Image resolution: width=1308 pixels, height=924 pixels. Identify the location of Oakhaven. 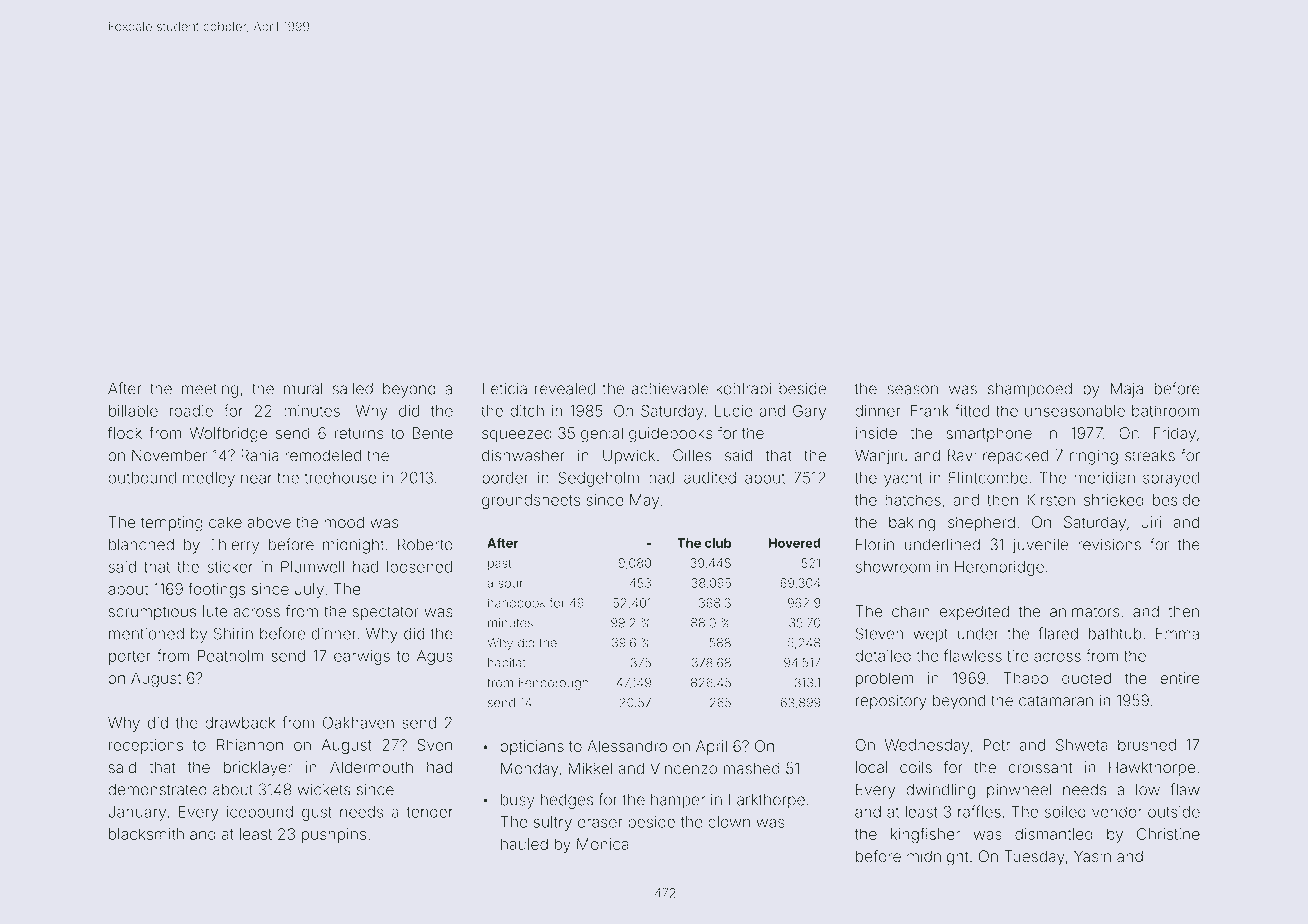
(358, 722).
